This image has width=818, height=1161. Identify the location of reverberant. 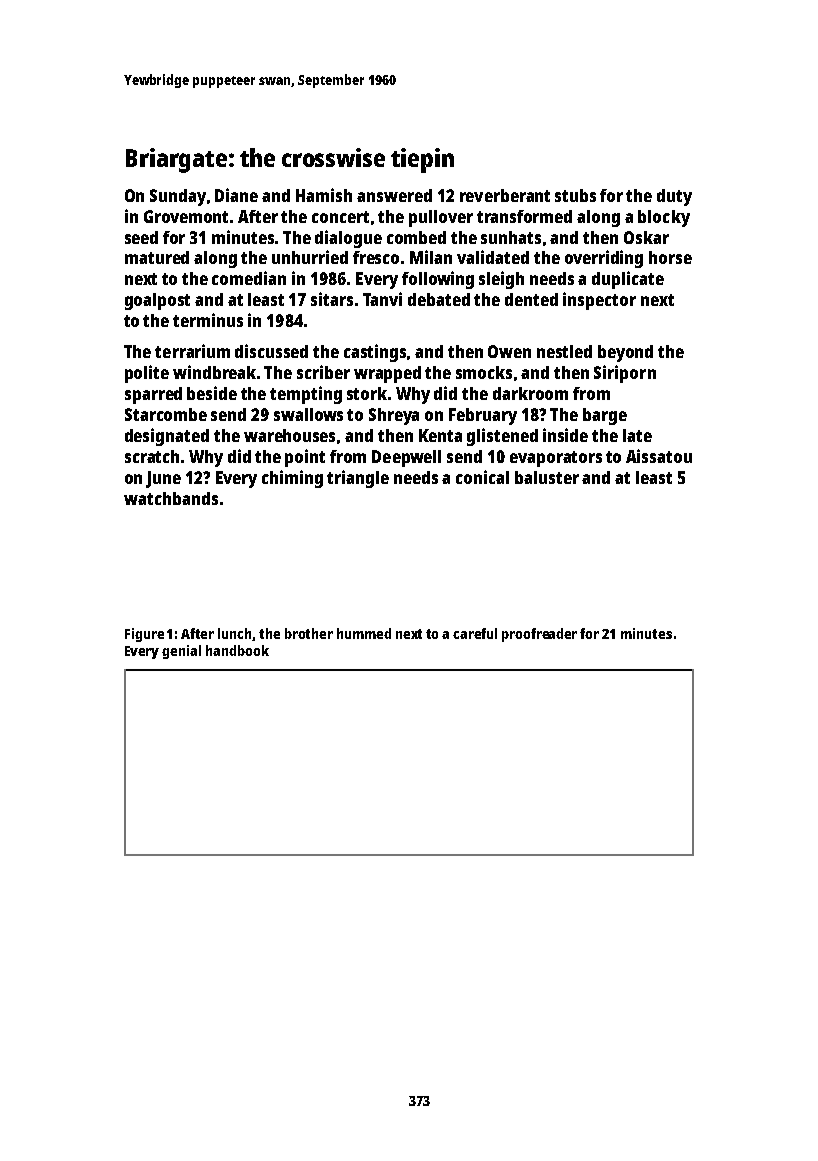
(505, 195).
